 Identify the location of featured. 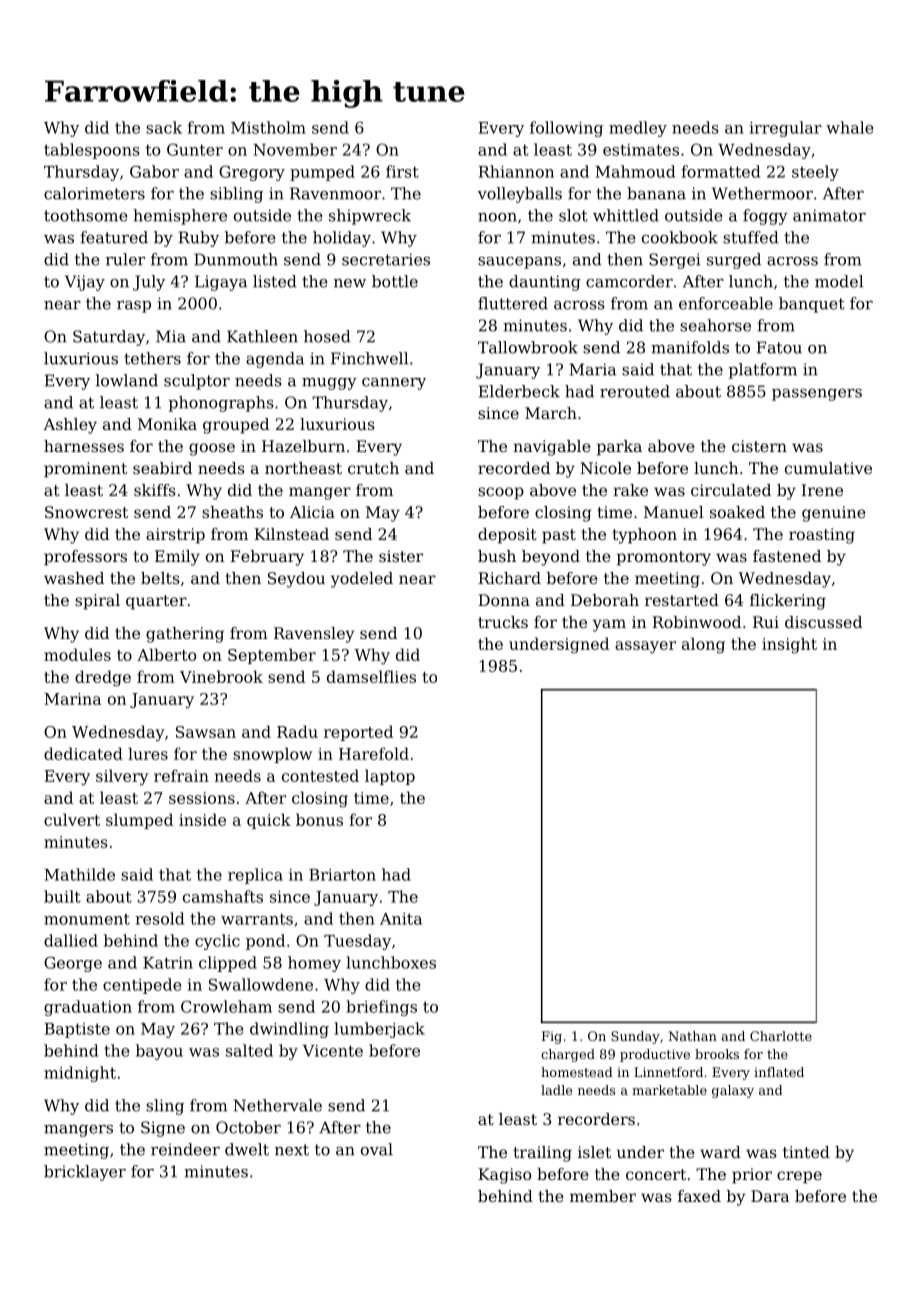
(114, 237).
